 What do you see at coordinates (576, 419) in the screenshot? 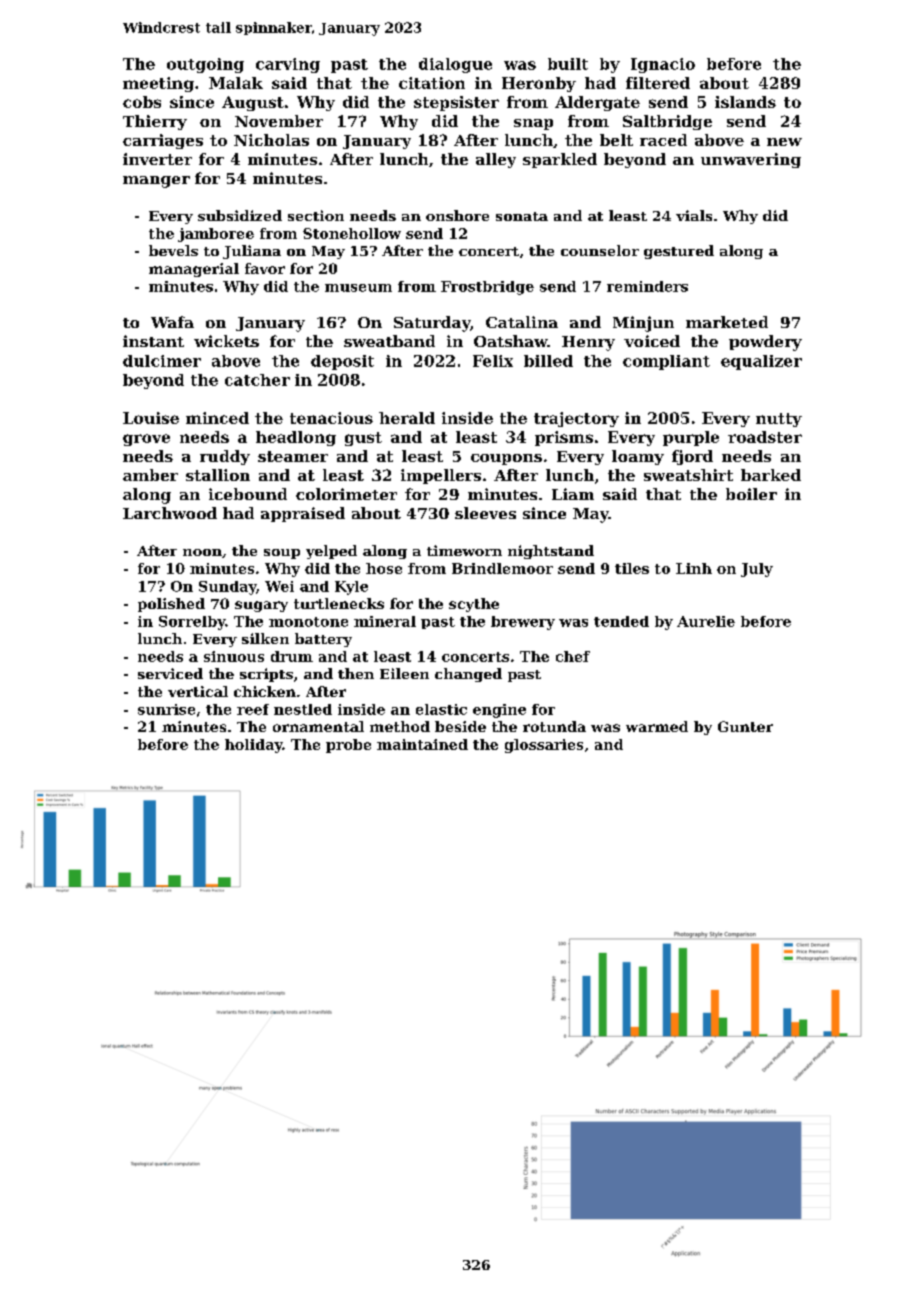
I see `trajectory` at bounding box center [576, 419].
